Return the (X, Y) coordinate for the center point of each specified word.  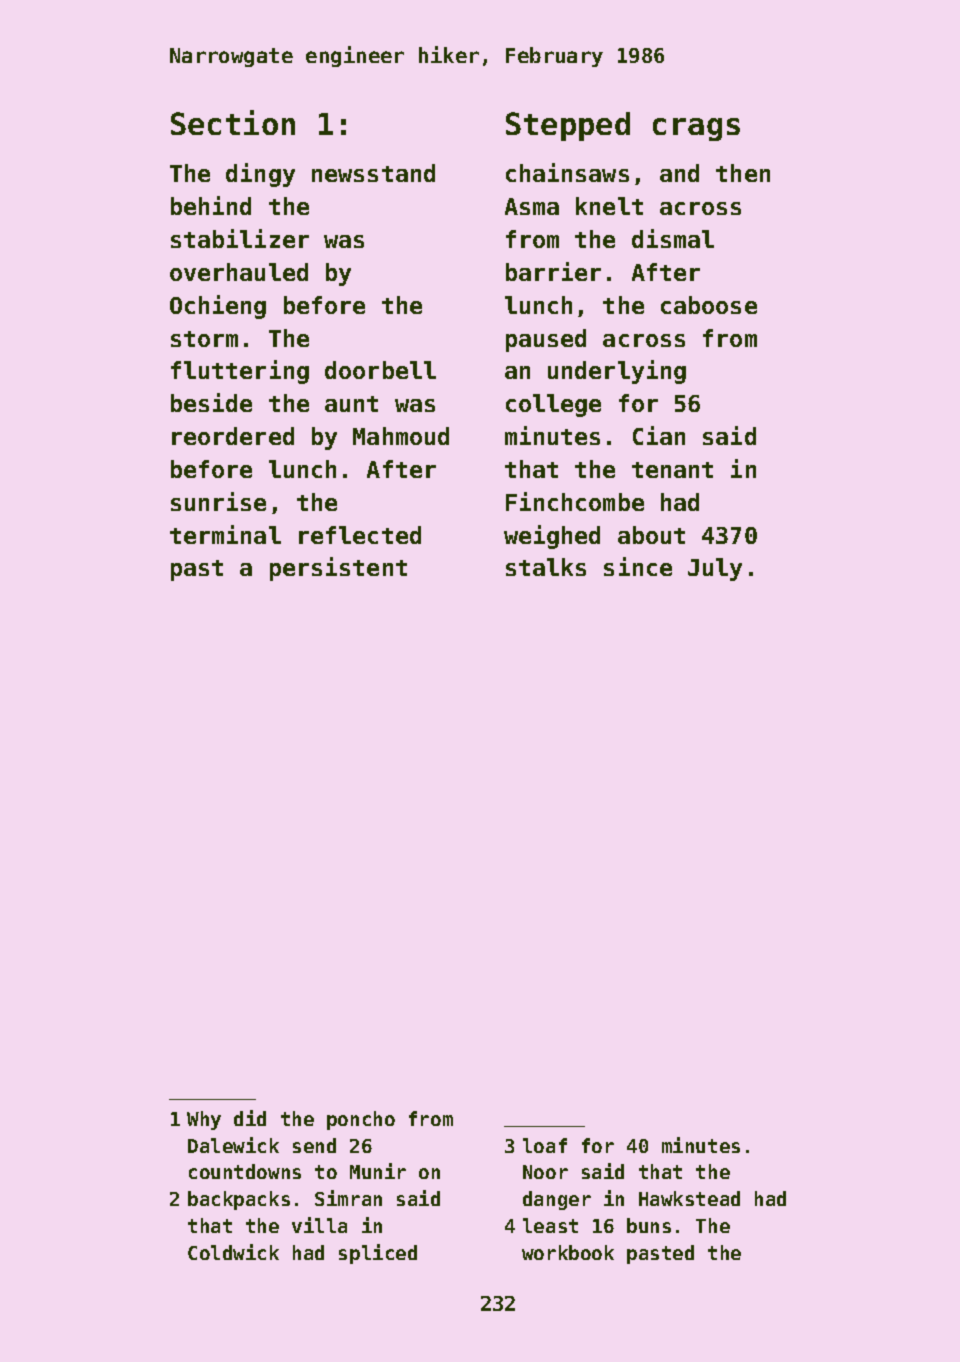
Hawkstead (689, 1198)
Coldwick (233, 1252)
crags (696, 129)
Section (233, 122)
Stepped (568, 126)
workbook (568, 1252)
